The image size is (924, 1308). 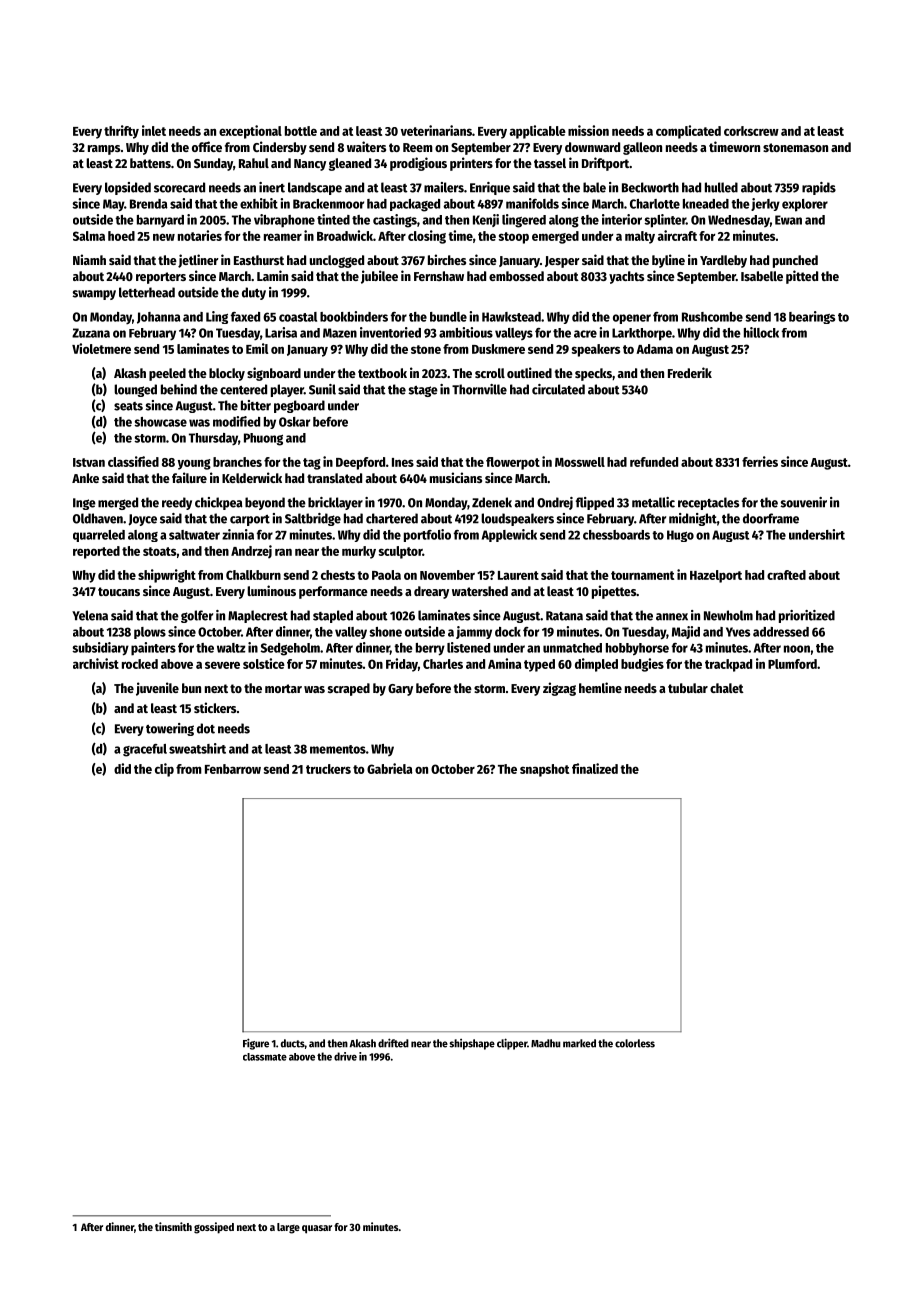 What do you see at coordinates (595, 768) in the image?
I see `finalized` at bounding box center [595, 768].
